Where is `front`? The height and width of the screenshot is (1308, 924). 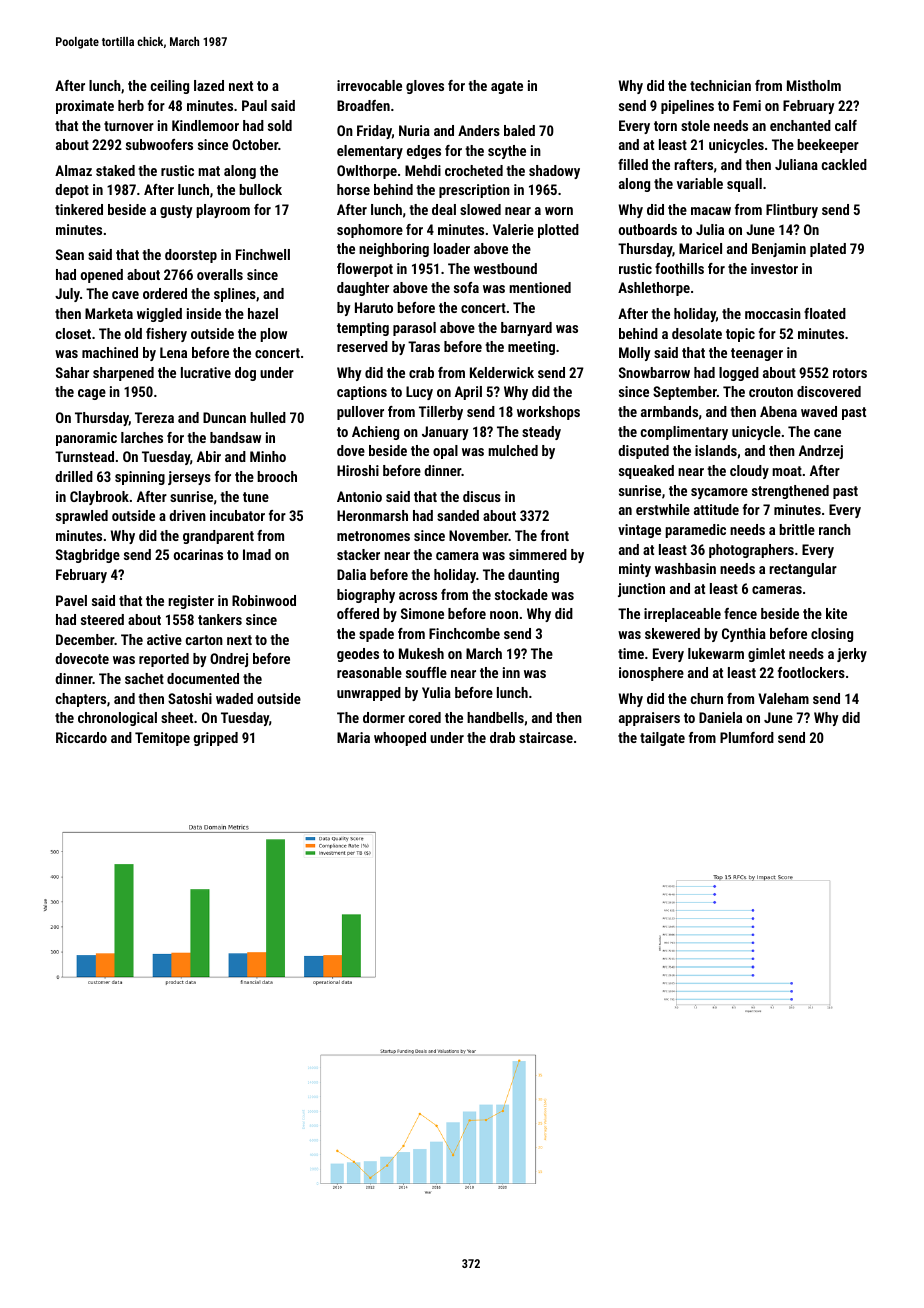
front is located at coordinates (555, 535).
